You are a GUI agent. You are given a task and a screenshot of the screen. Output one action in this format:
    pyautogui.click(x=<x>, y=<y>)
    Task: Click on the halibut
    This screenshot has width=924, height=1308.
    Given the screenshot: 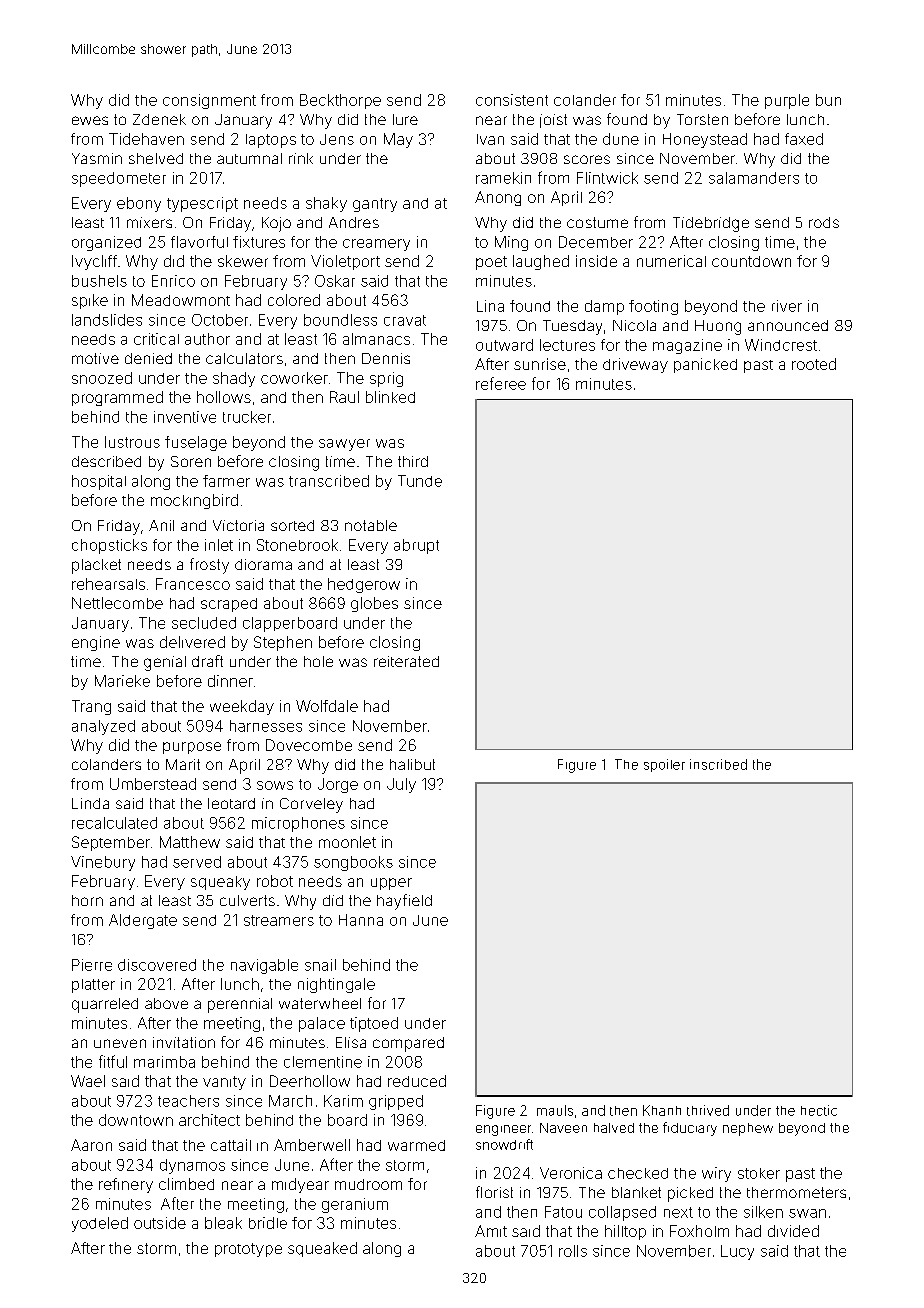 What is the action you would take?
    pyautogui.click(x=412, y=764)
